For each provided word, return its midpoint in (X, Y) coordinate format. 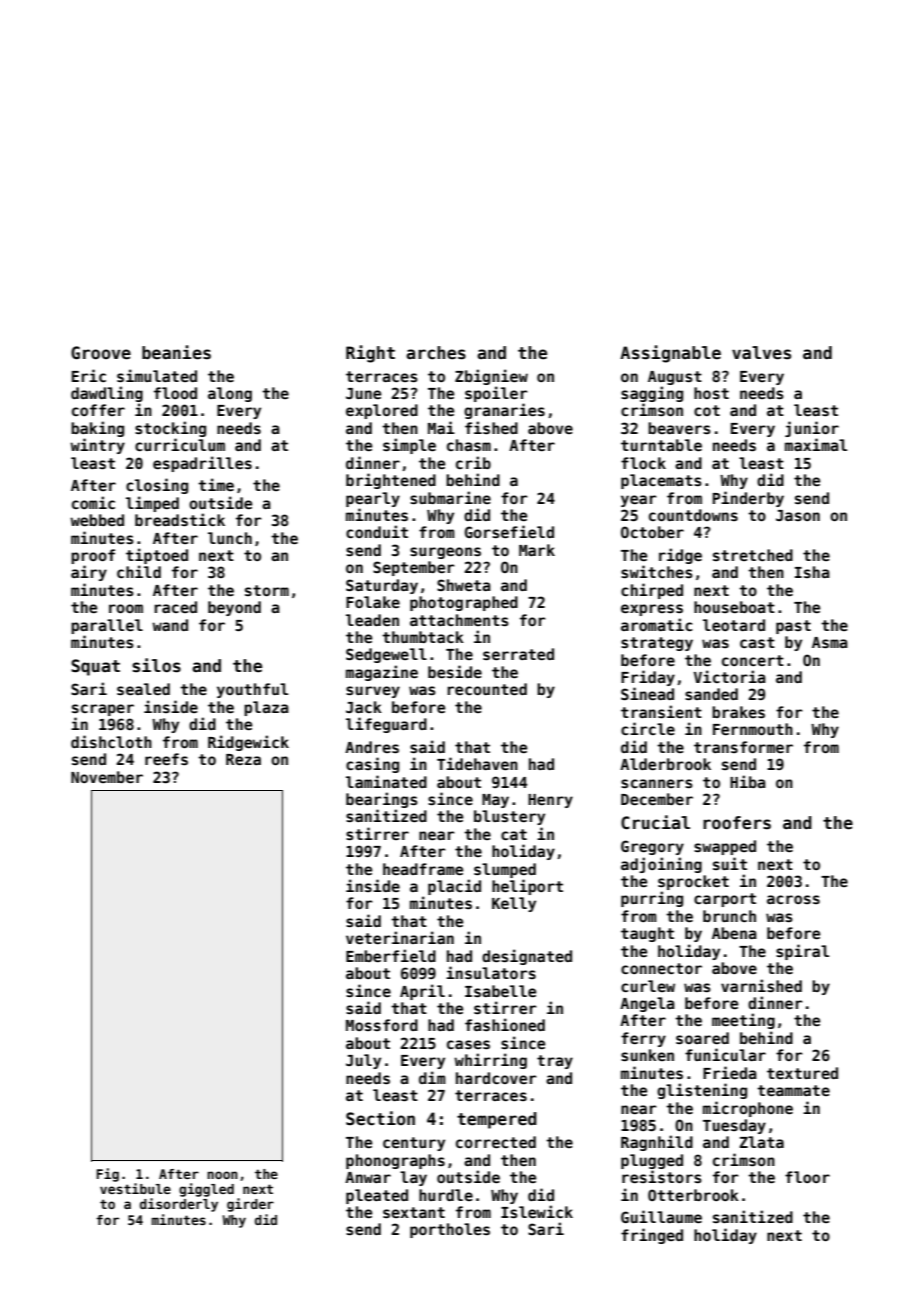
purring (652, 899)
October (652, 532)
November (107, 777)
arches (436, 353)
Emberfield (391, 955)
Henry (550, 801)
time (216, 484)
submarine (450, 497)
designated (527, 957)
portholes (450, 1230)
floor (807, 1177)
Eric (89, 375)
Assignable (670, 354)
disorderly (179, 1205)
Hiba (748, 781)
